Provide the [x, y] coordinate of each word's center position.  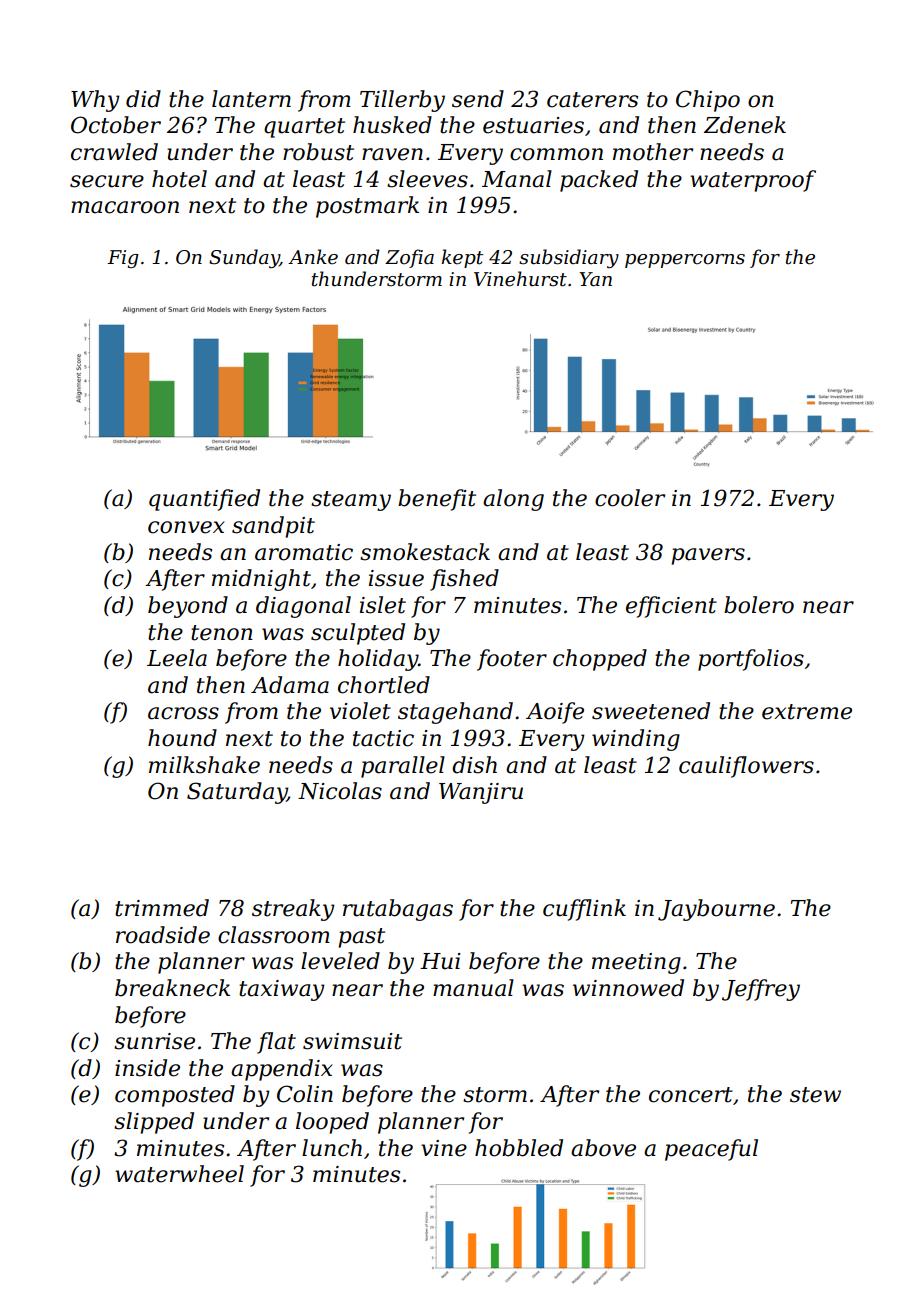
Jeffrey [761, 990]
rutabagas [398, 910]
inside [147, 1068]
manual [473, 988]
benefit [437, 500]
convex [186, 527]
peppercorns [685, 261]
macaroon [125, 207]
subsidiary [569, 258]
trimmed [162, 908]
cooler [630, 498]
